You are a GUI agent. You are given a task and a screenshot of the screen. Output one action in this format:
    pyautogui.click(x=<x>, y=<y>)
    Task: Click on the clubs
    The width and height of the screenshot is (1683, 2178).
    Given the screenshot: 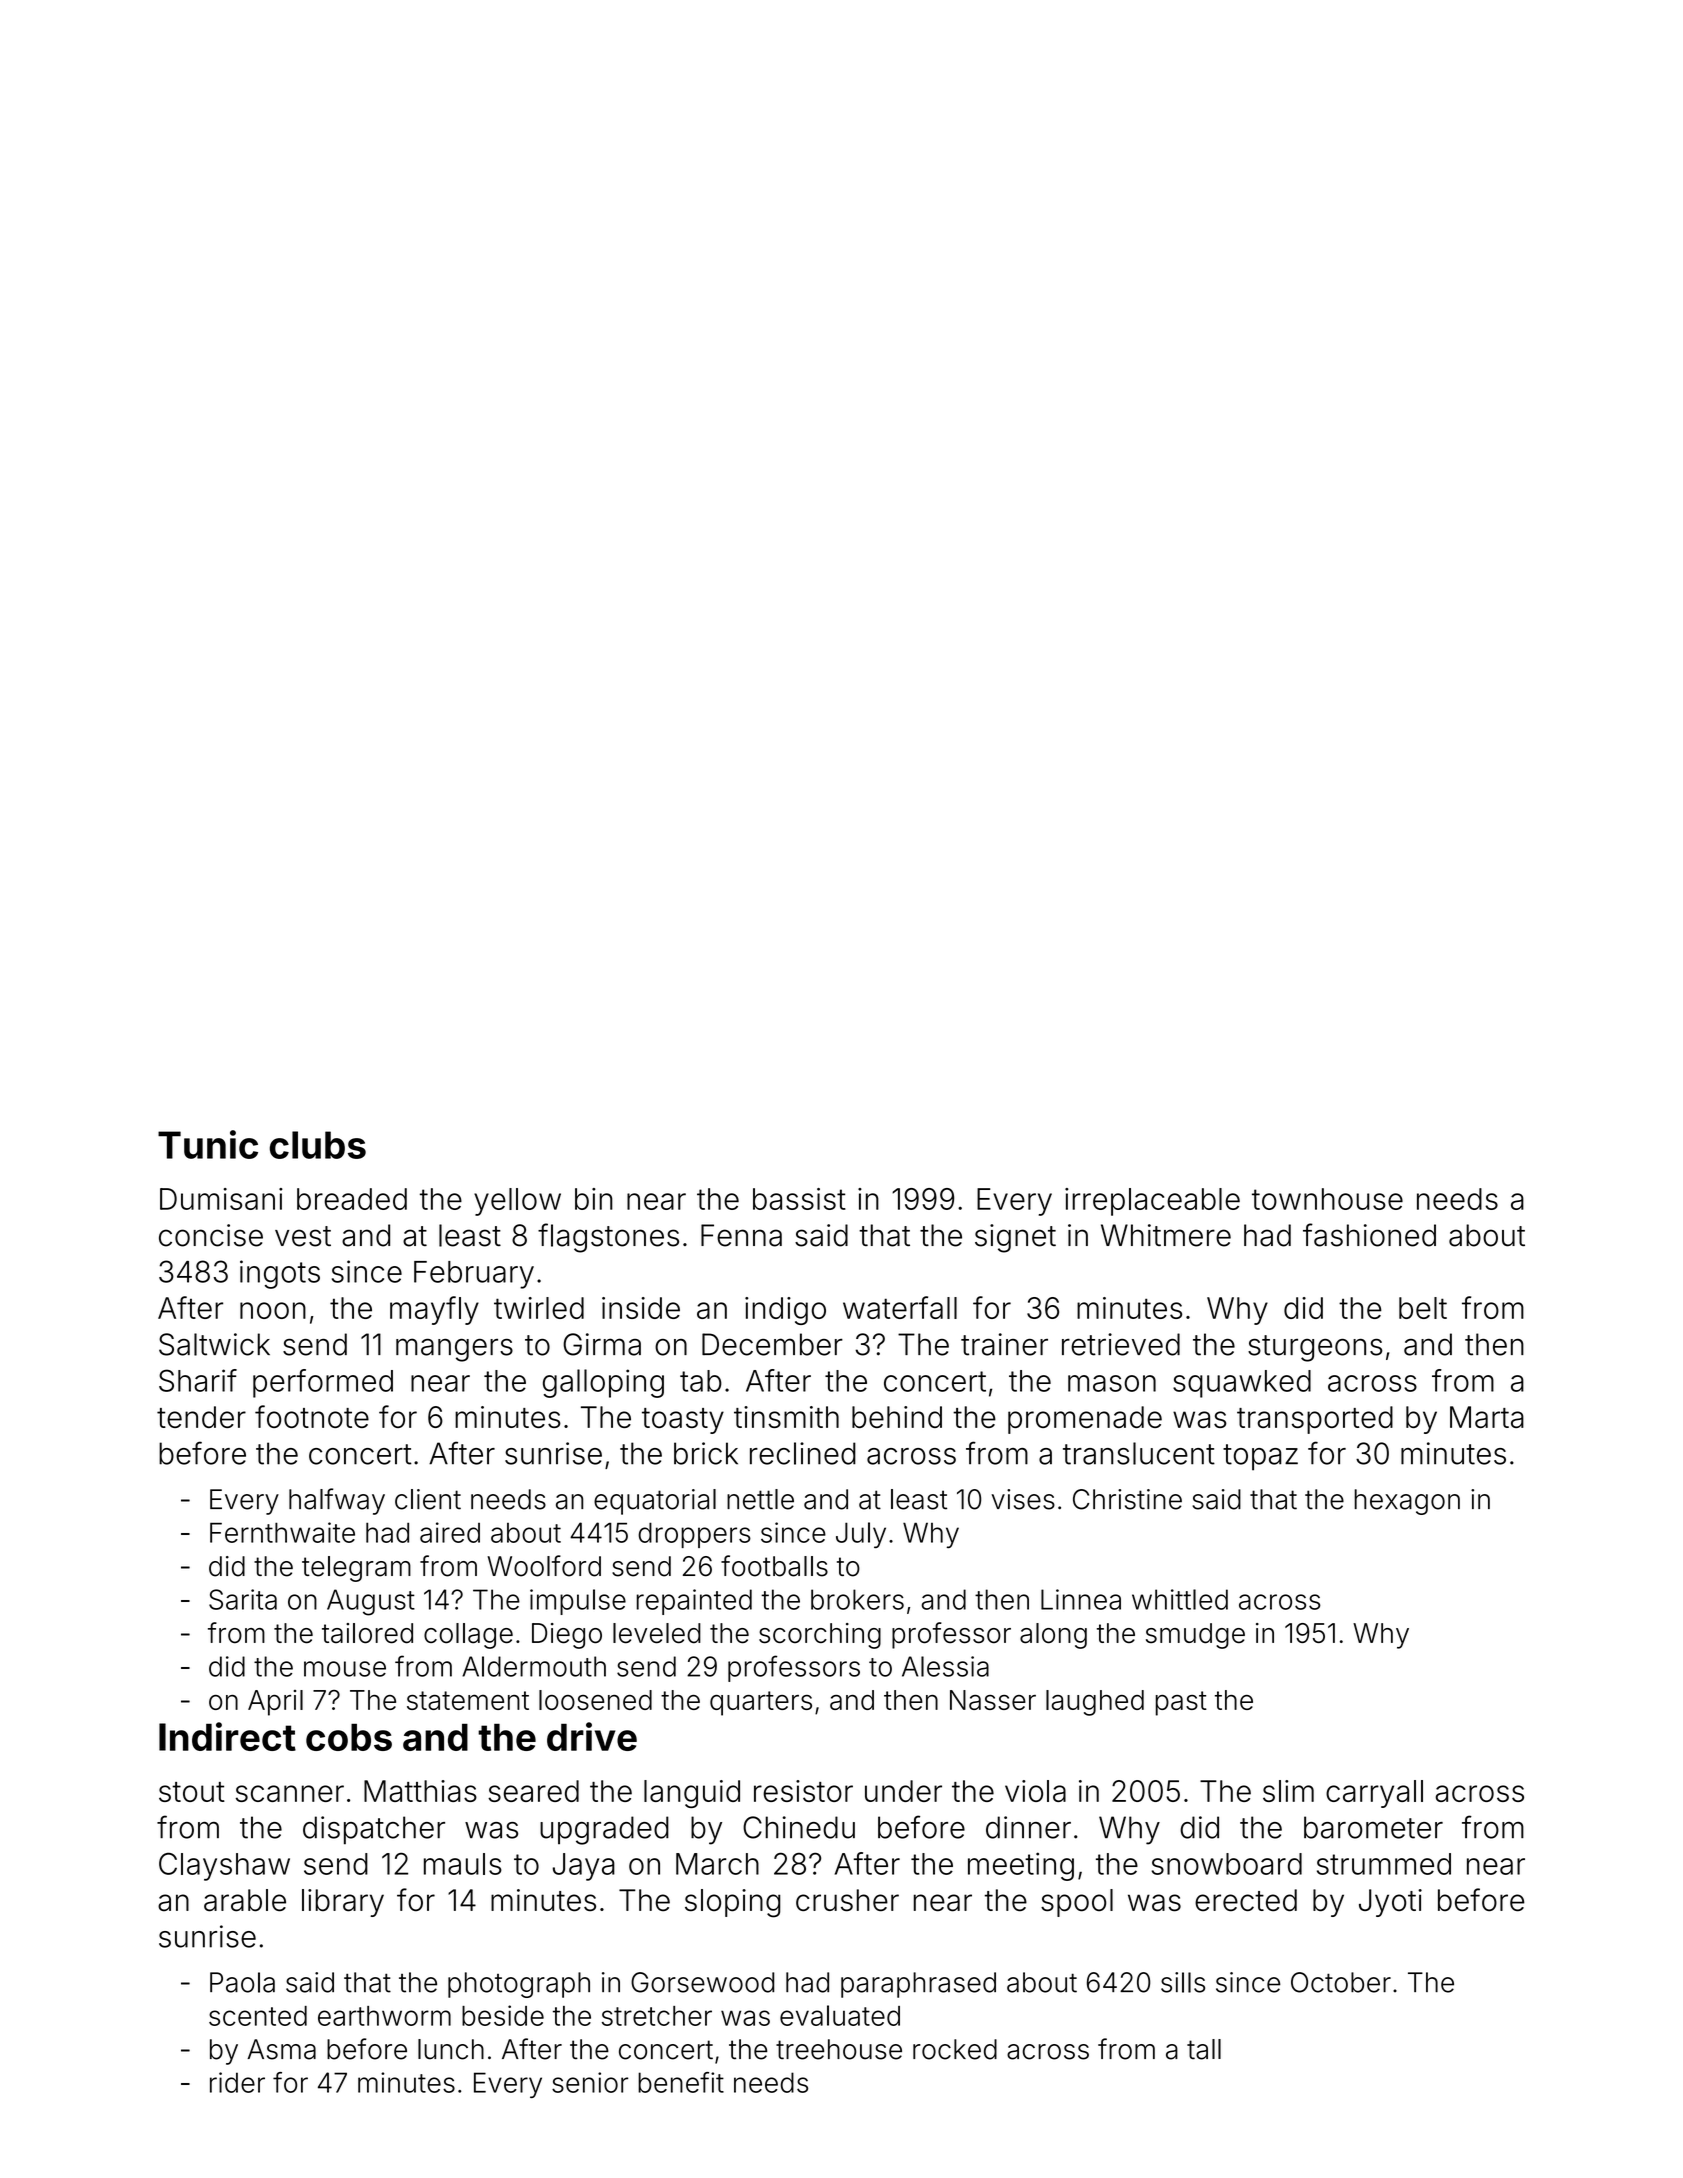 What is the action you would take?
    pyautogui.click(x=318, y=1145)
